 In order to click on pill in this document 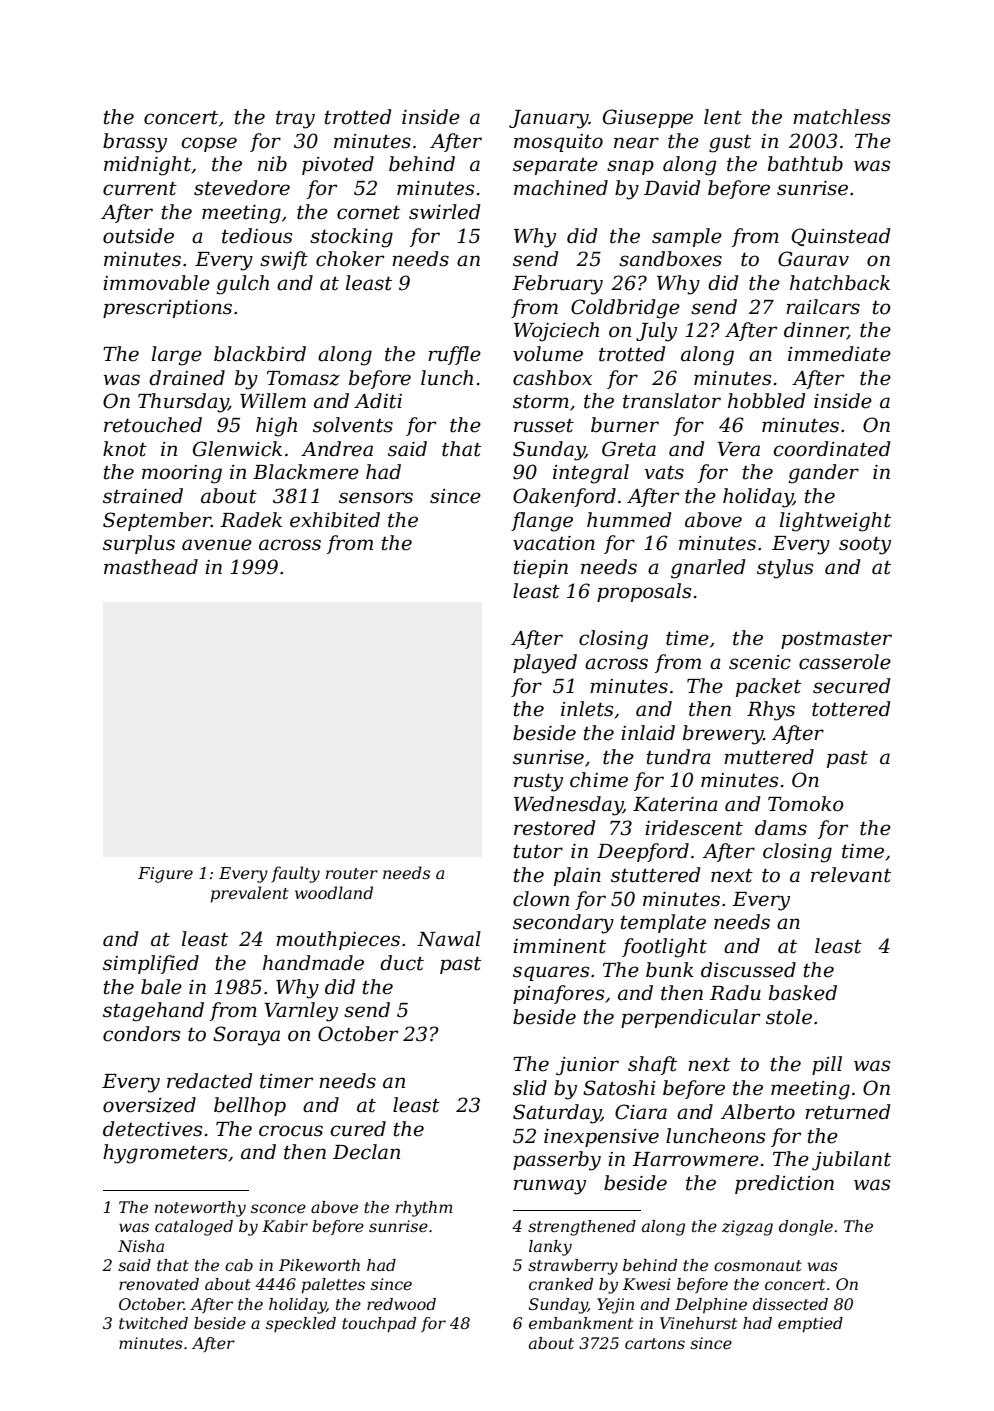, I will do `click(827, 1065)`.
